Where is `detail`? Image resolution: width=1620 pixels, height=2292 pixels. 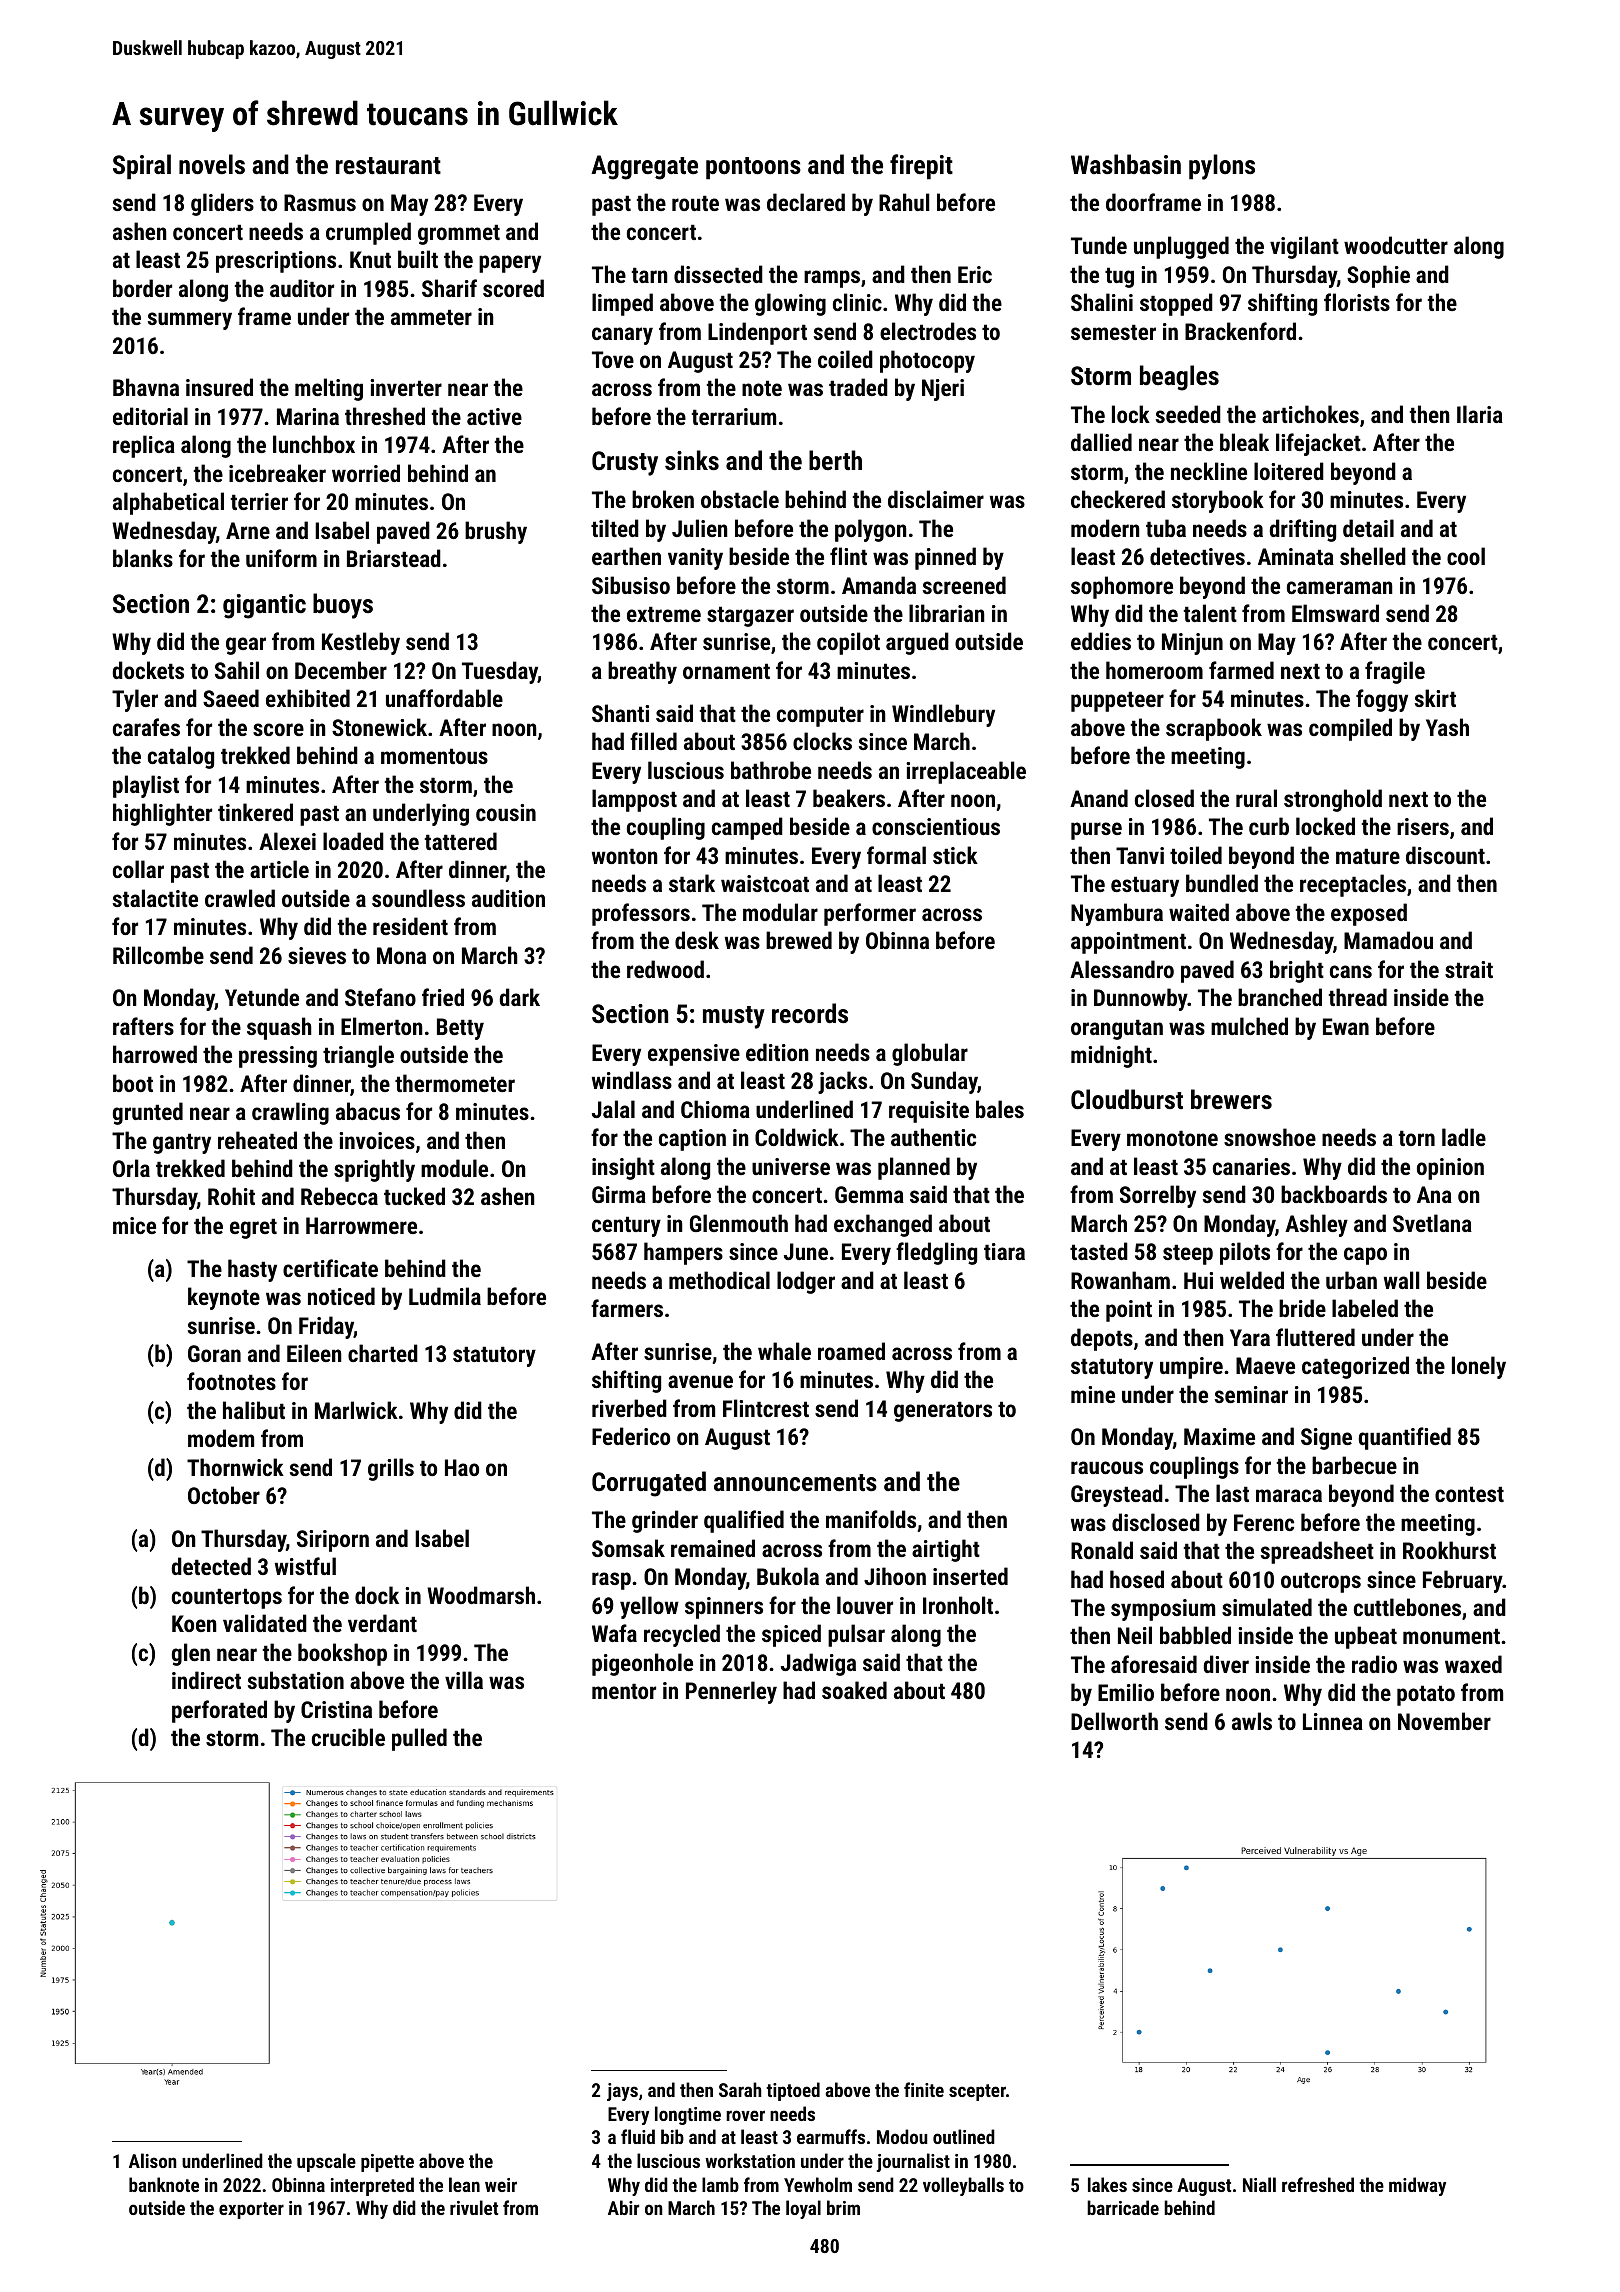 detail is located at coordinates (1368, 528).
